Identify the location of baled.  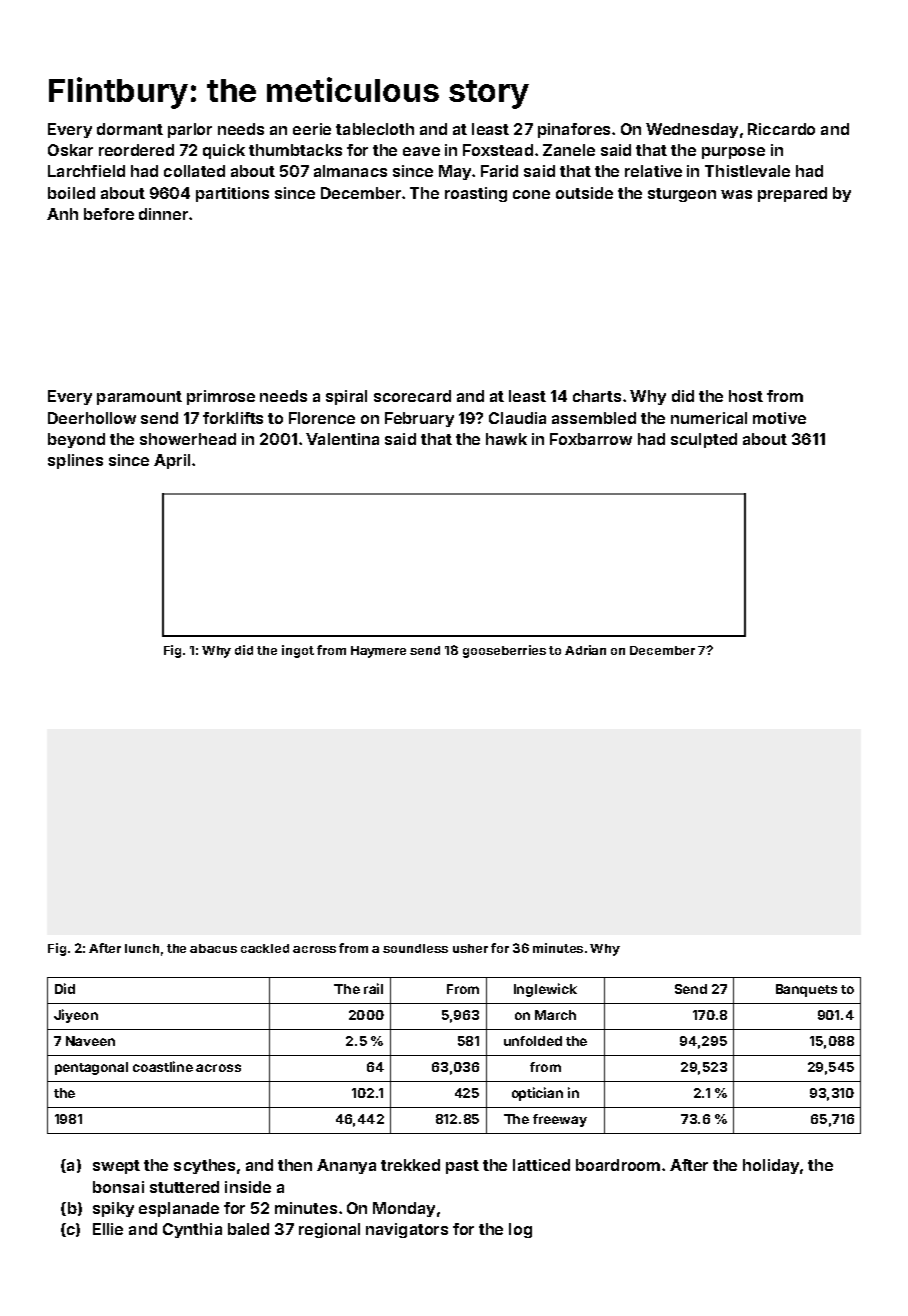
(248, 1229).
